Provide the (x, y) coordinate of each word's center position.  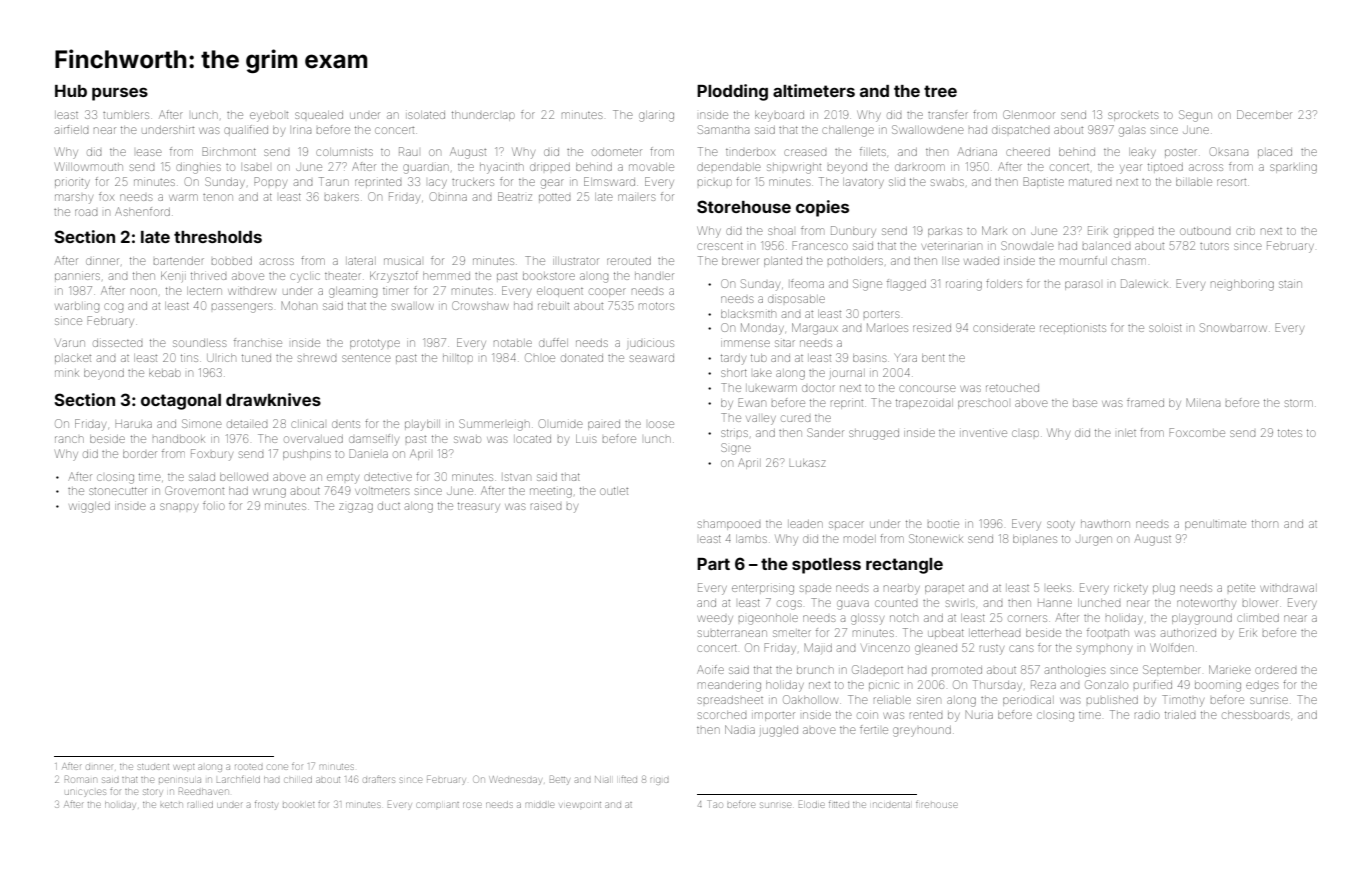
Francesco (820, 245)
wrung (269, 493)
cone (278, 767)
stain (1290, 284)
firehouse (936, 804)
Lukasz (807, 463)
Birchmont (229, 151)
